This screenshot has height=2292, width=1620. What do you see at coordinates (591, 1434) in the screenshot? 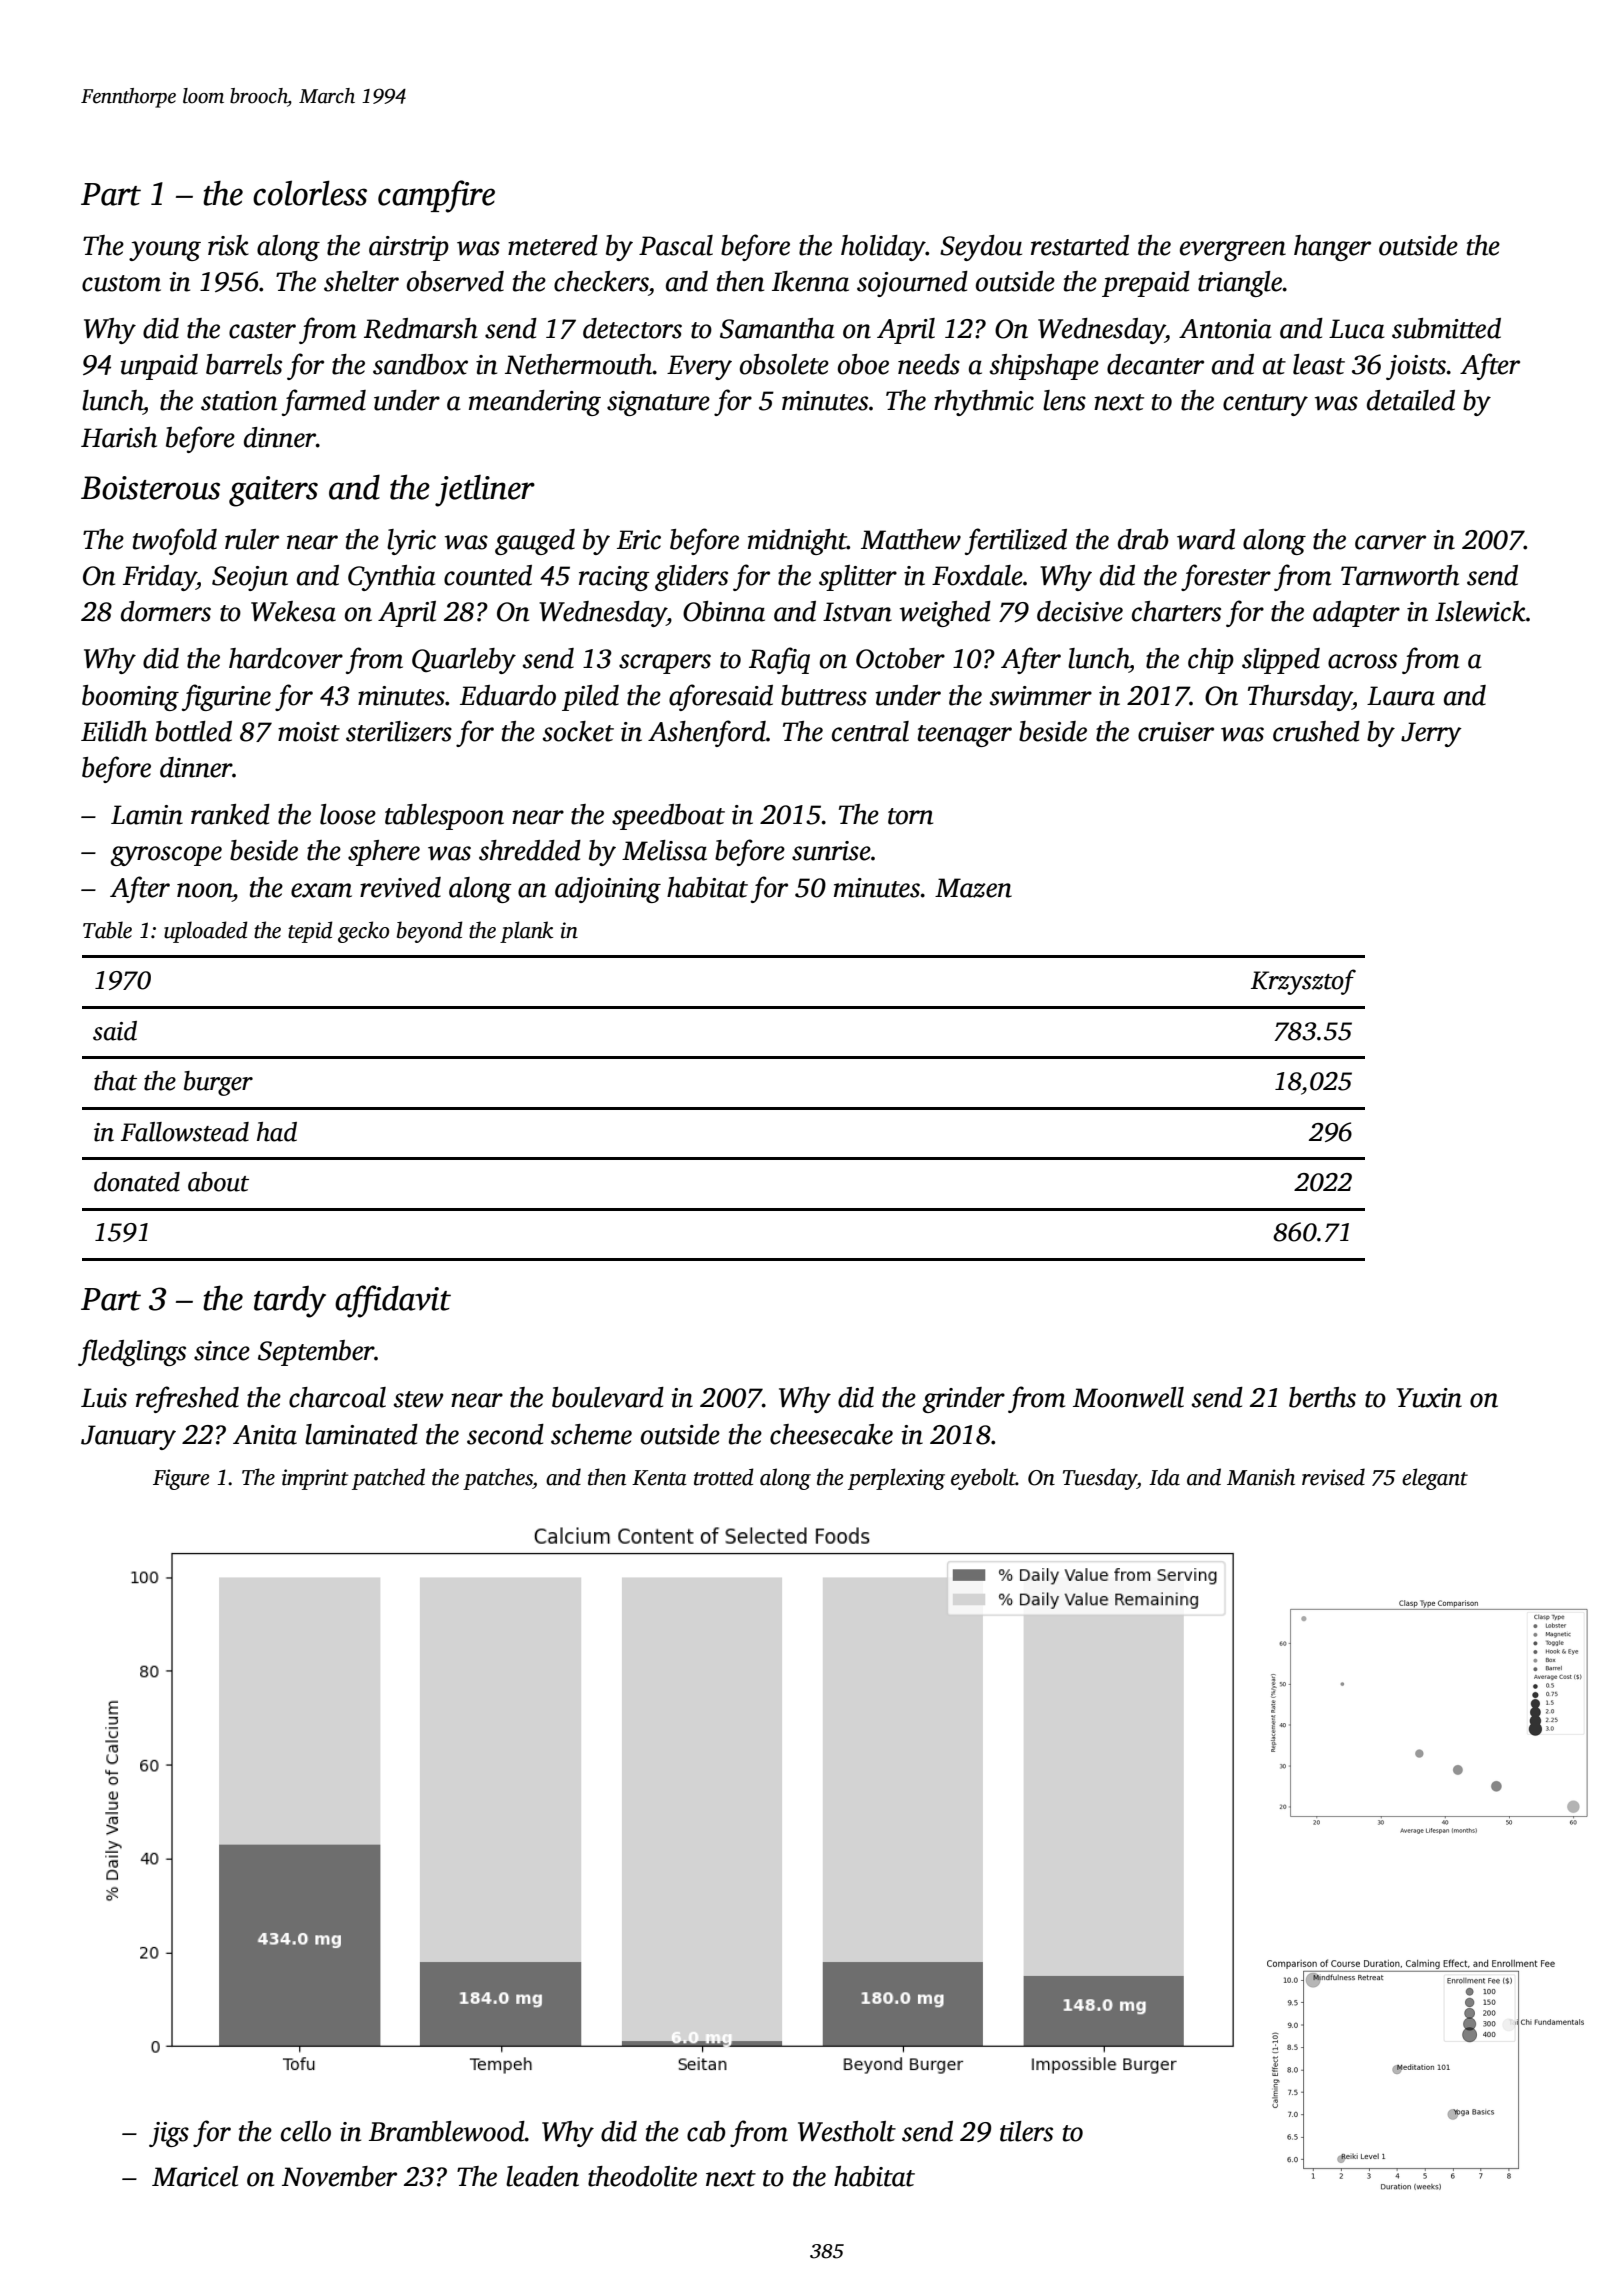
I see `scheme` at bounding box center [591, 1434].
